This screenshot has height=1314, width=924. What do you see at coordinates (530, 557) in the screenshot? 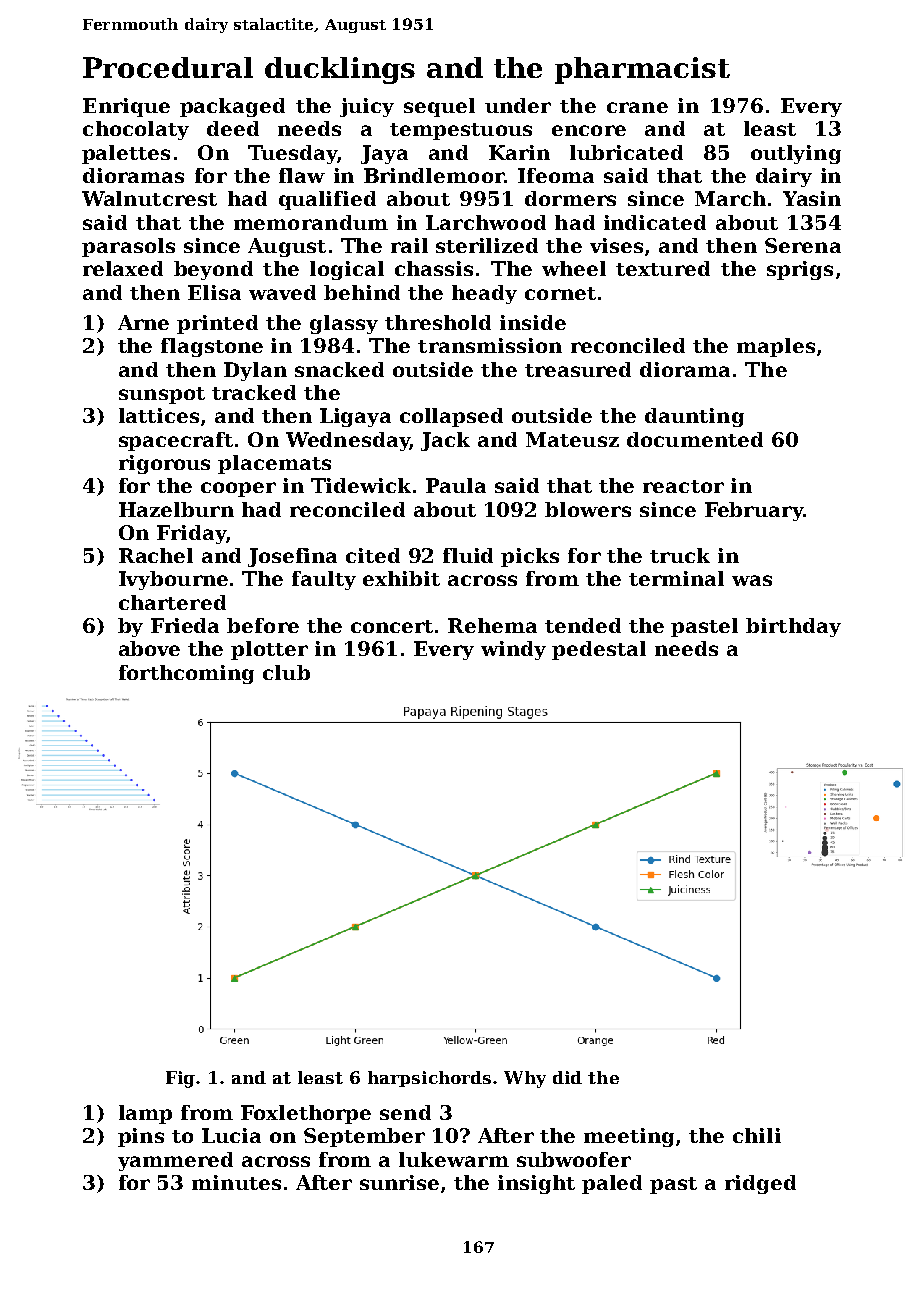
I see `picks` at bounding box center [530, 557].
